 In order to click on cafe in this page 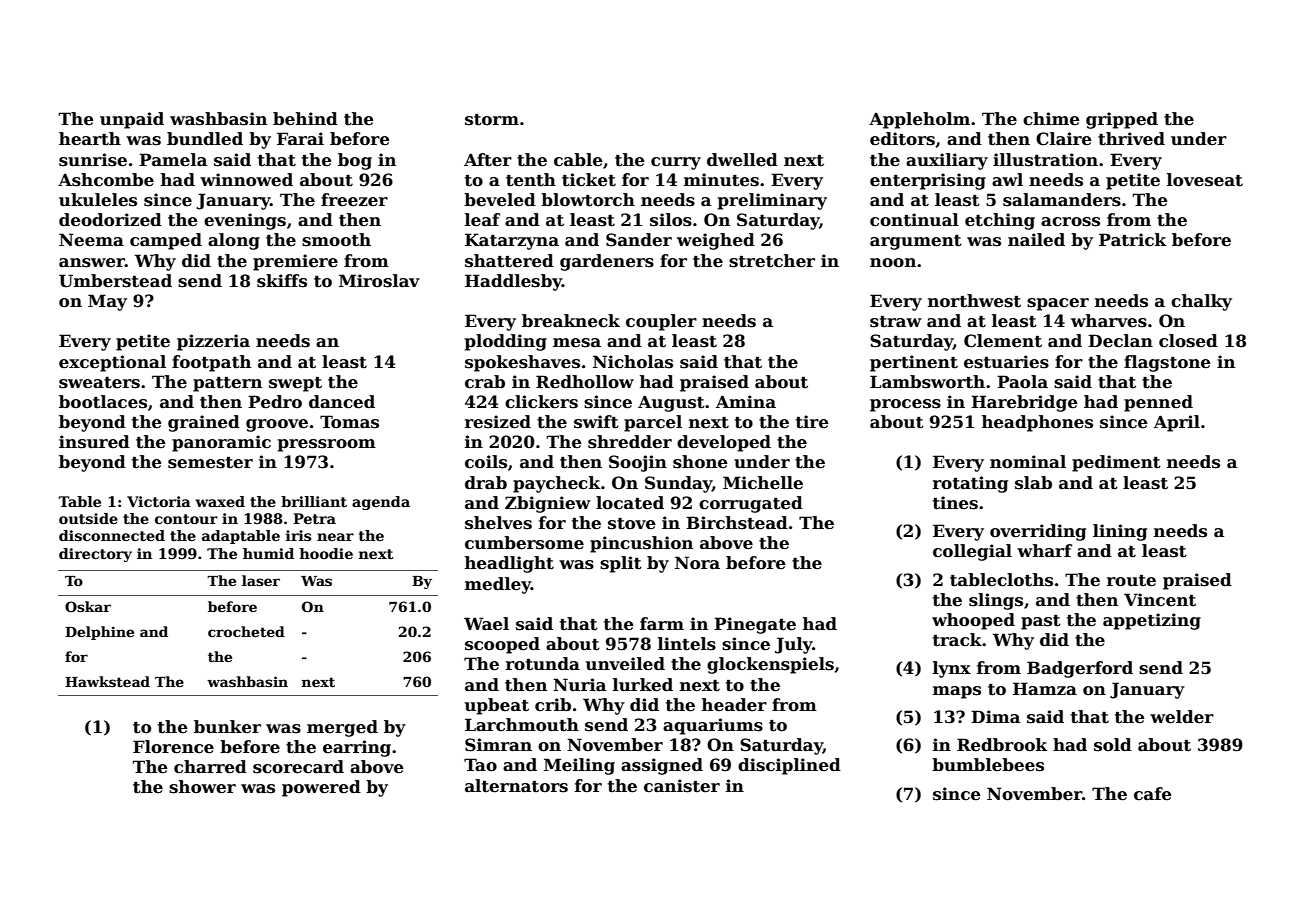, I will do `click(1153, 794)`.
